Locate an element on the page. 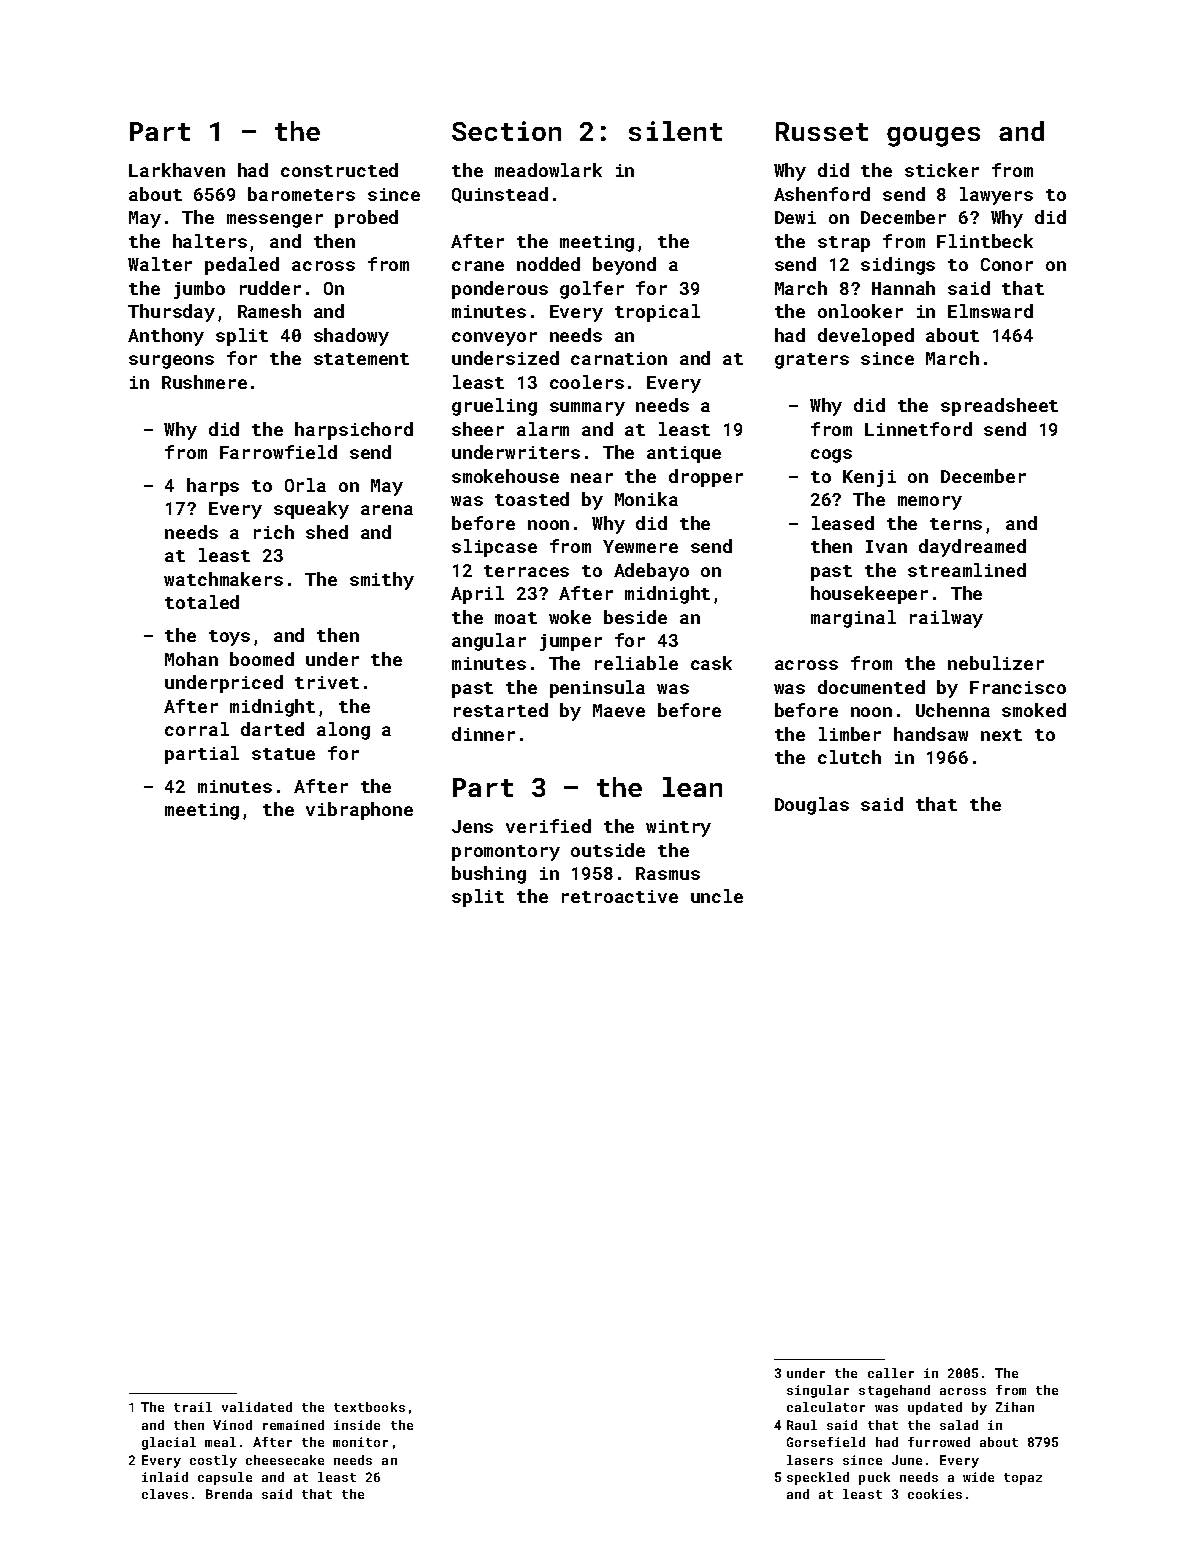 This image has height=1547, width=1196. near is located at coordinates (592, 478).
